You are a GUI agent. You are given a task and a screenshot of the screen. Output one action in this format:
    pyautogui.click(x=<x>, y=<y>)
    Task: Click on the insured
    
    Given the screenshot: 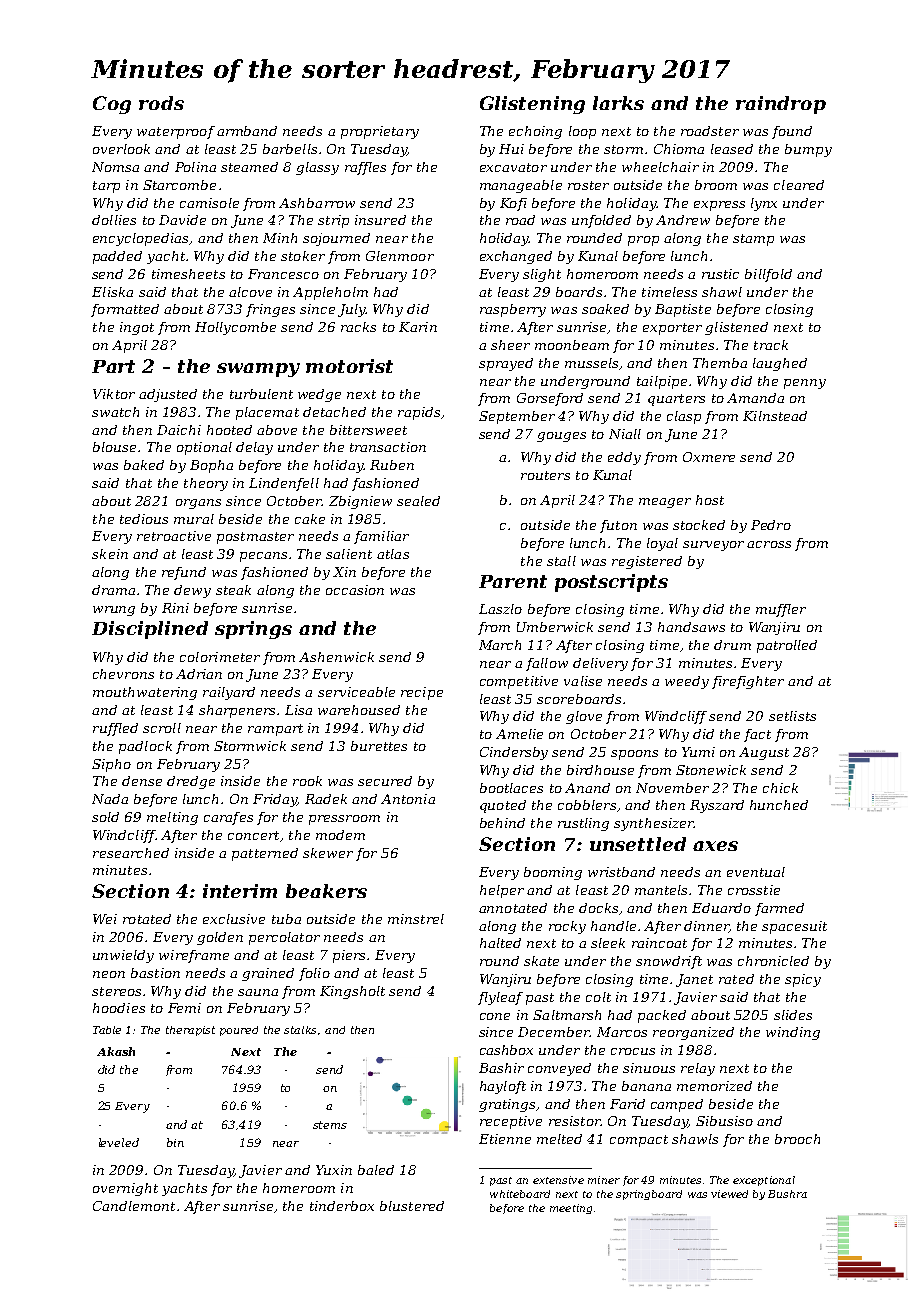 What is the action you would take?
    pyautogui.click(x=380, y=220)
